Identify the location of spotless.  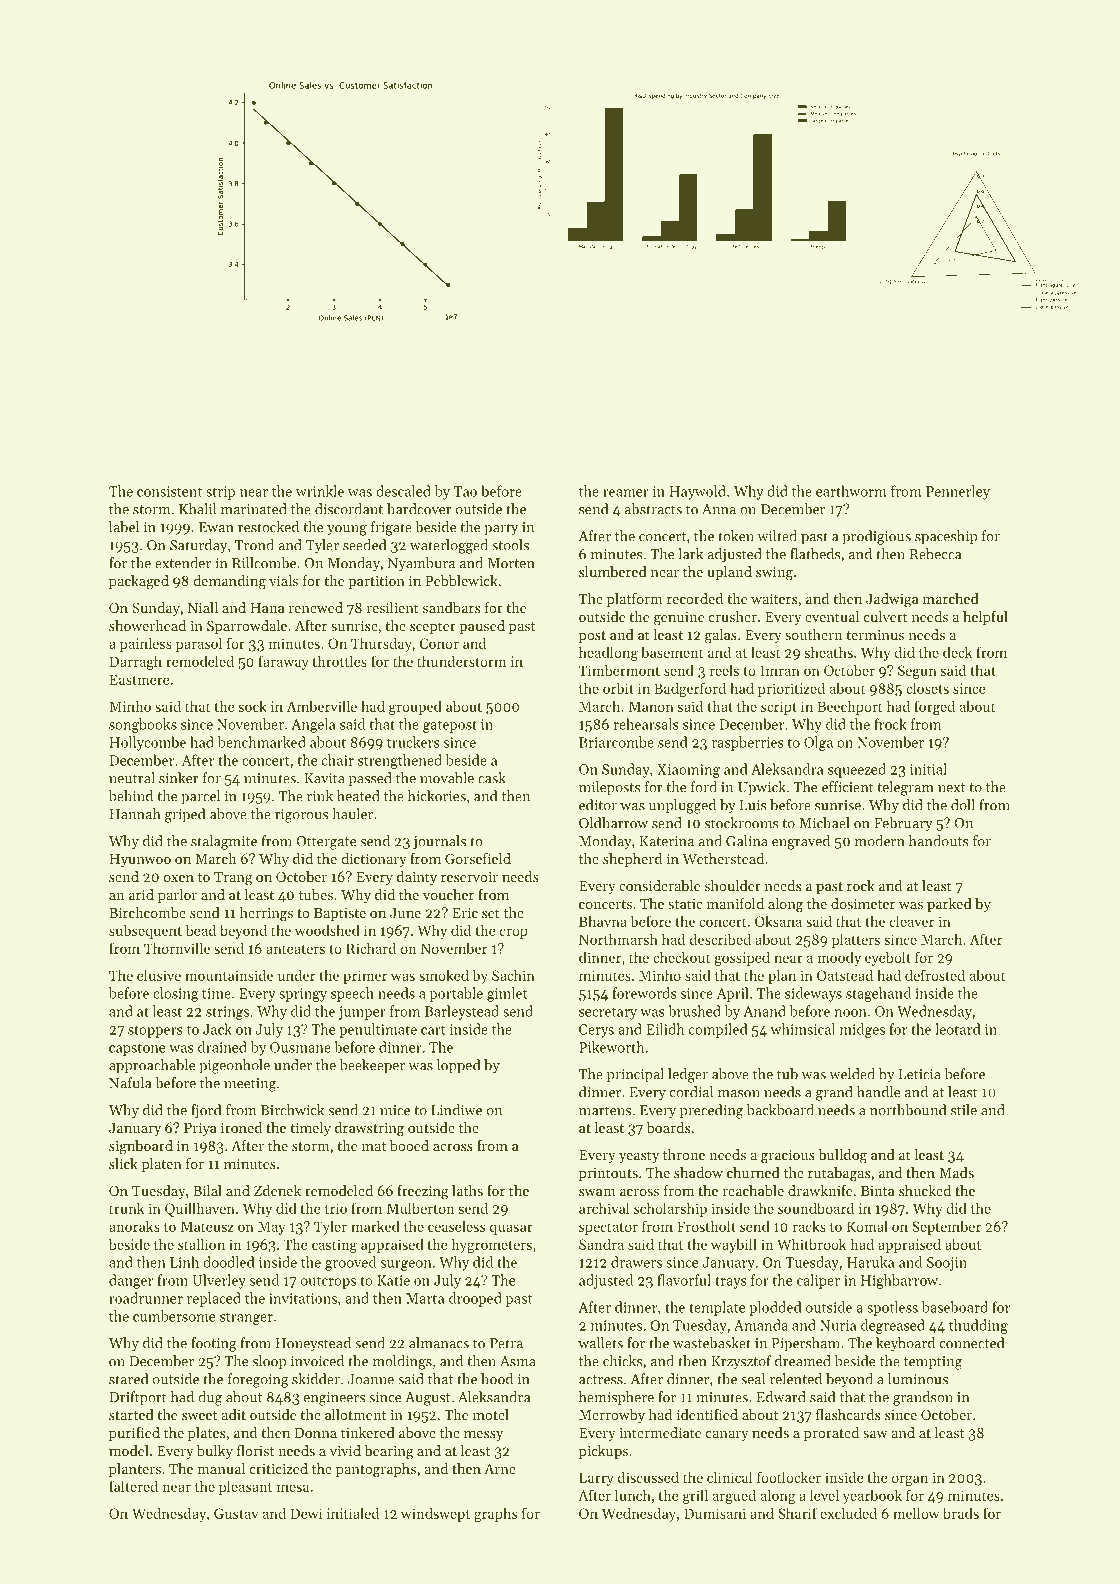
(892, 1308).
